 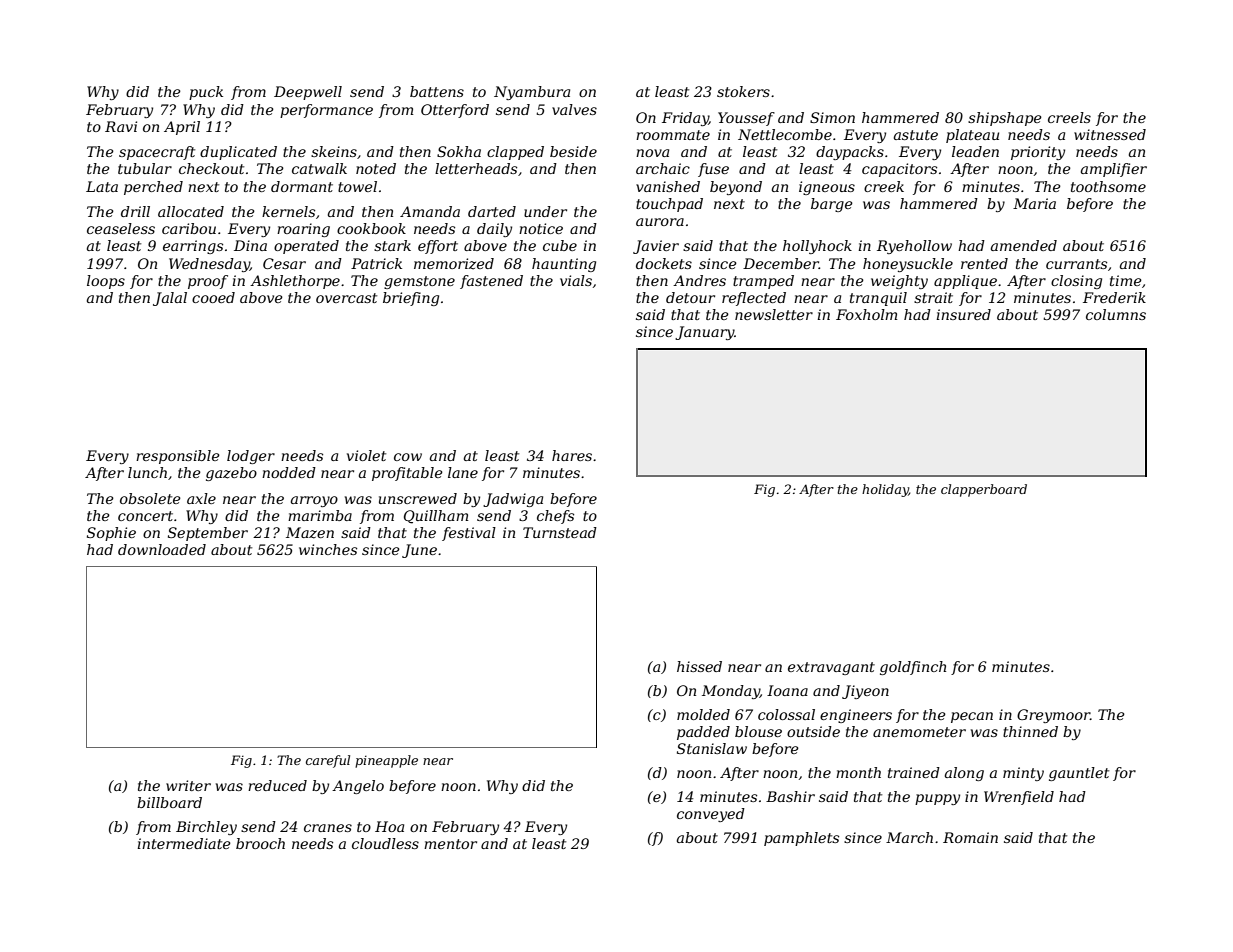 I want to click on responsible, so click(x=178, y=457).
